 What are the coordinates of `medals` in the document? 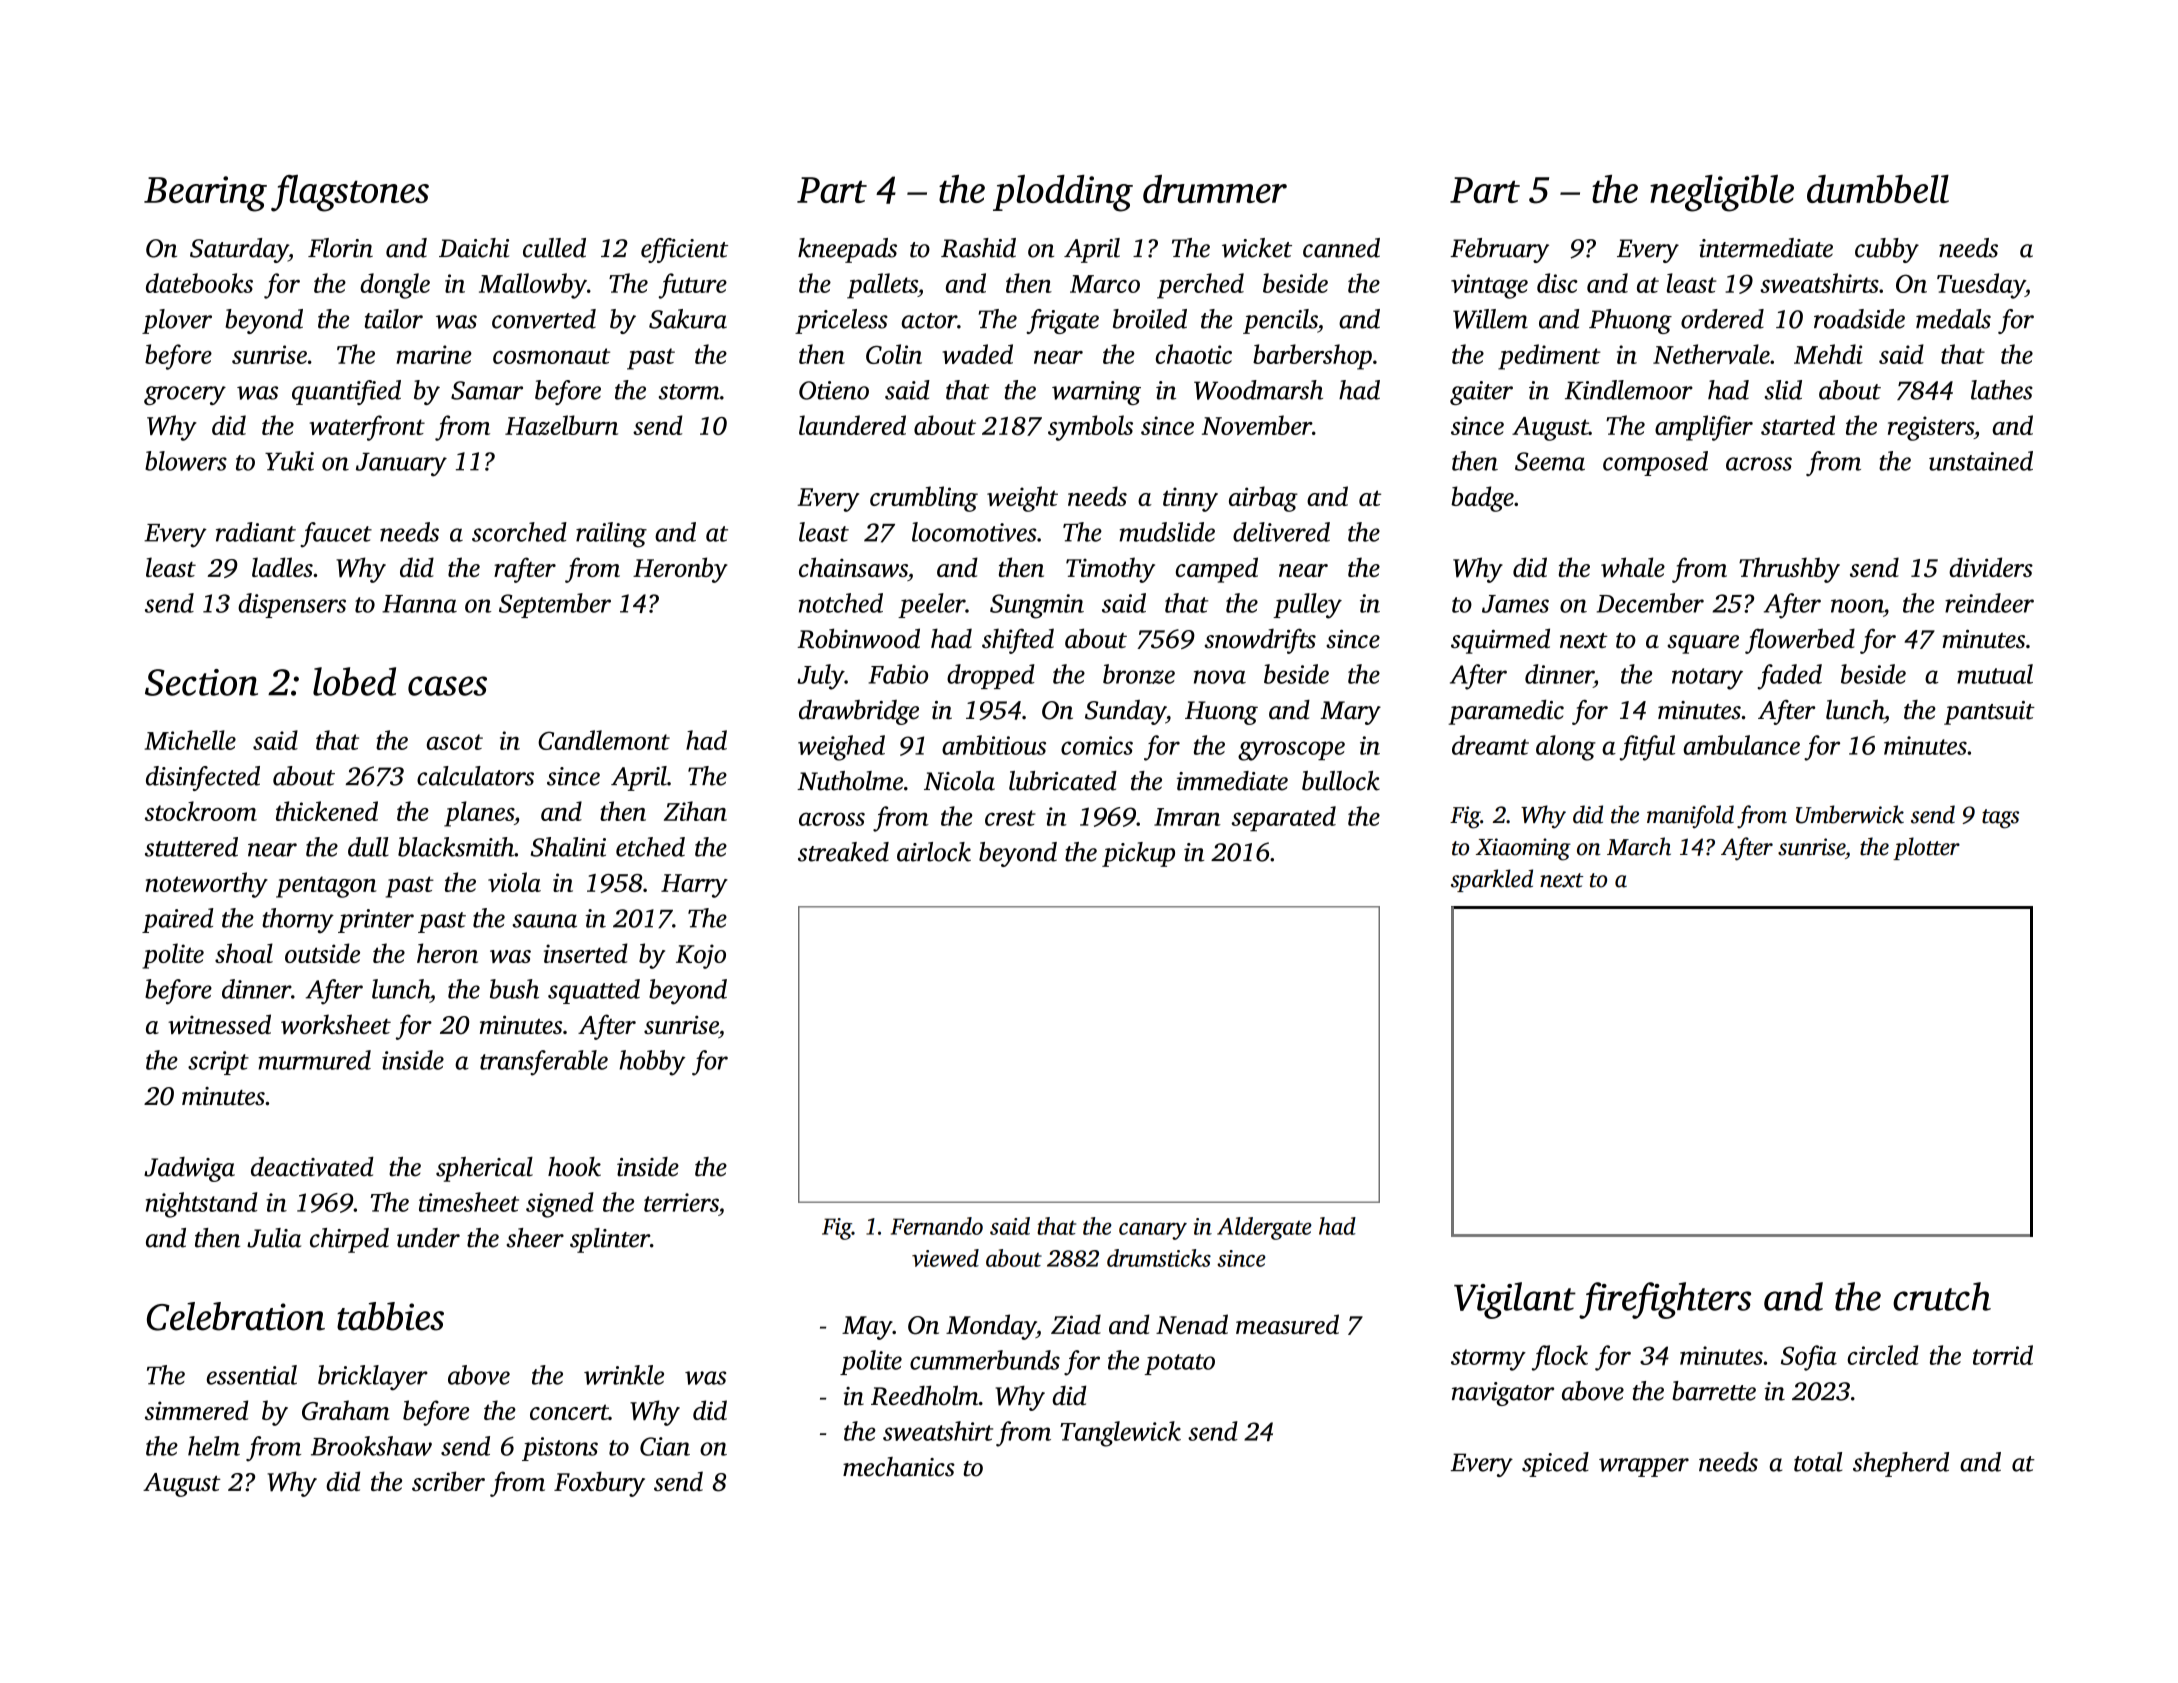 It's located at (1953, 319).
